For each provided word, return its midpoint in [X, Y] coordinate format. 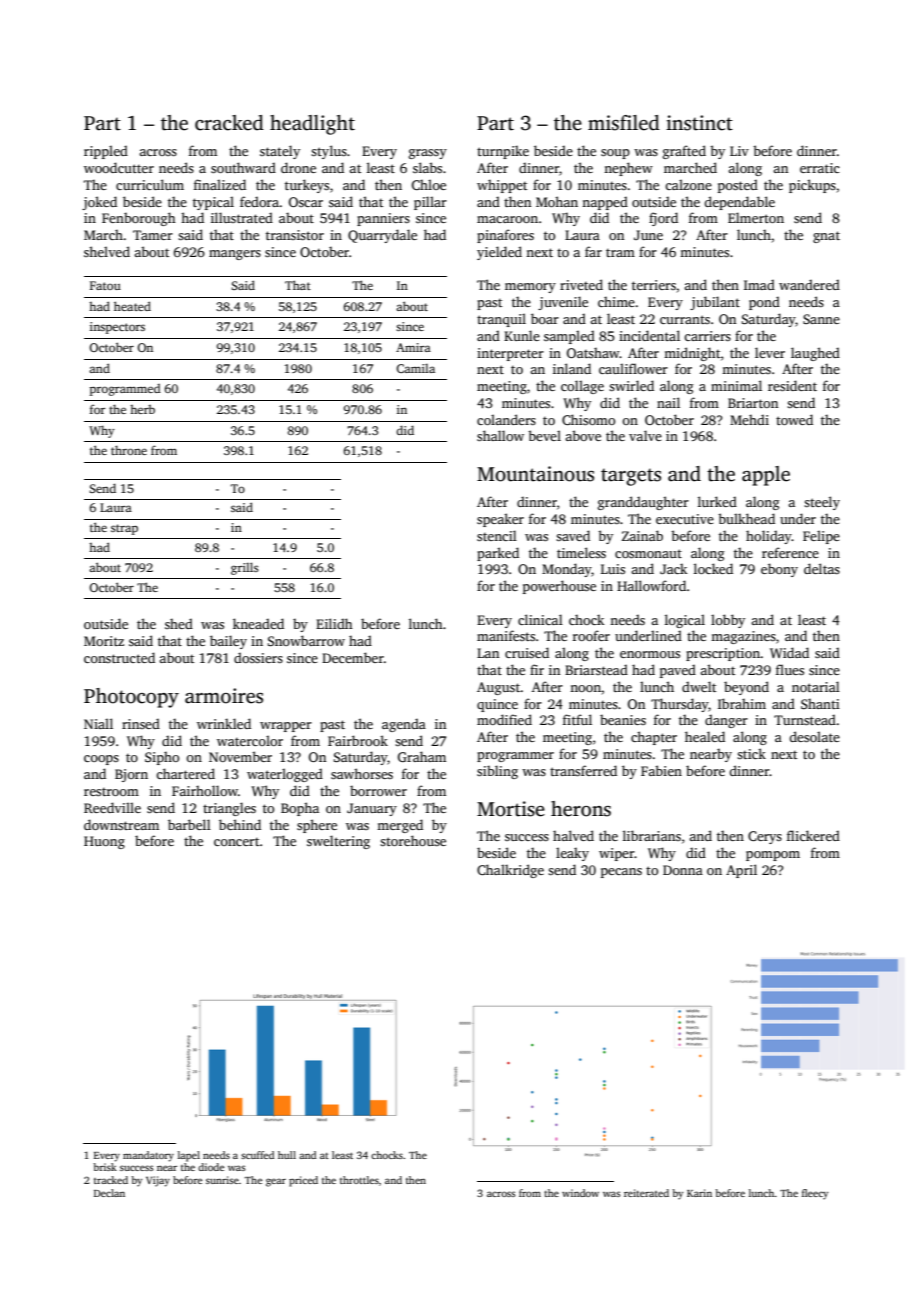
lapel [189, 1156]
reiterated [646, 1193]
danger [726, 721]
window [580, 1193]
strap [124, 529]
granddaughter [643, 503]
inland [572, 368]
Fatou [105, 285]
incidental [649, 335]
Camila [415, 368]
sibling [497, 772]
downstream [121, 824]
